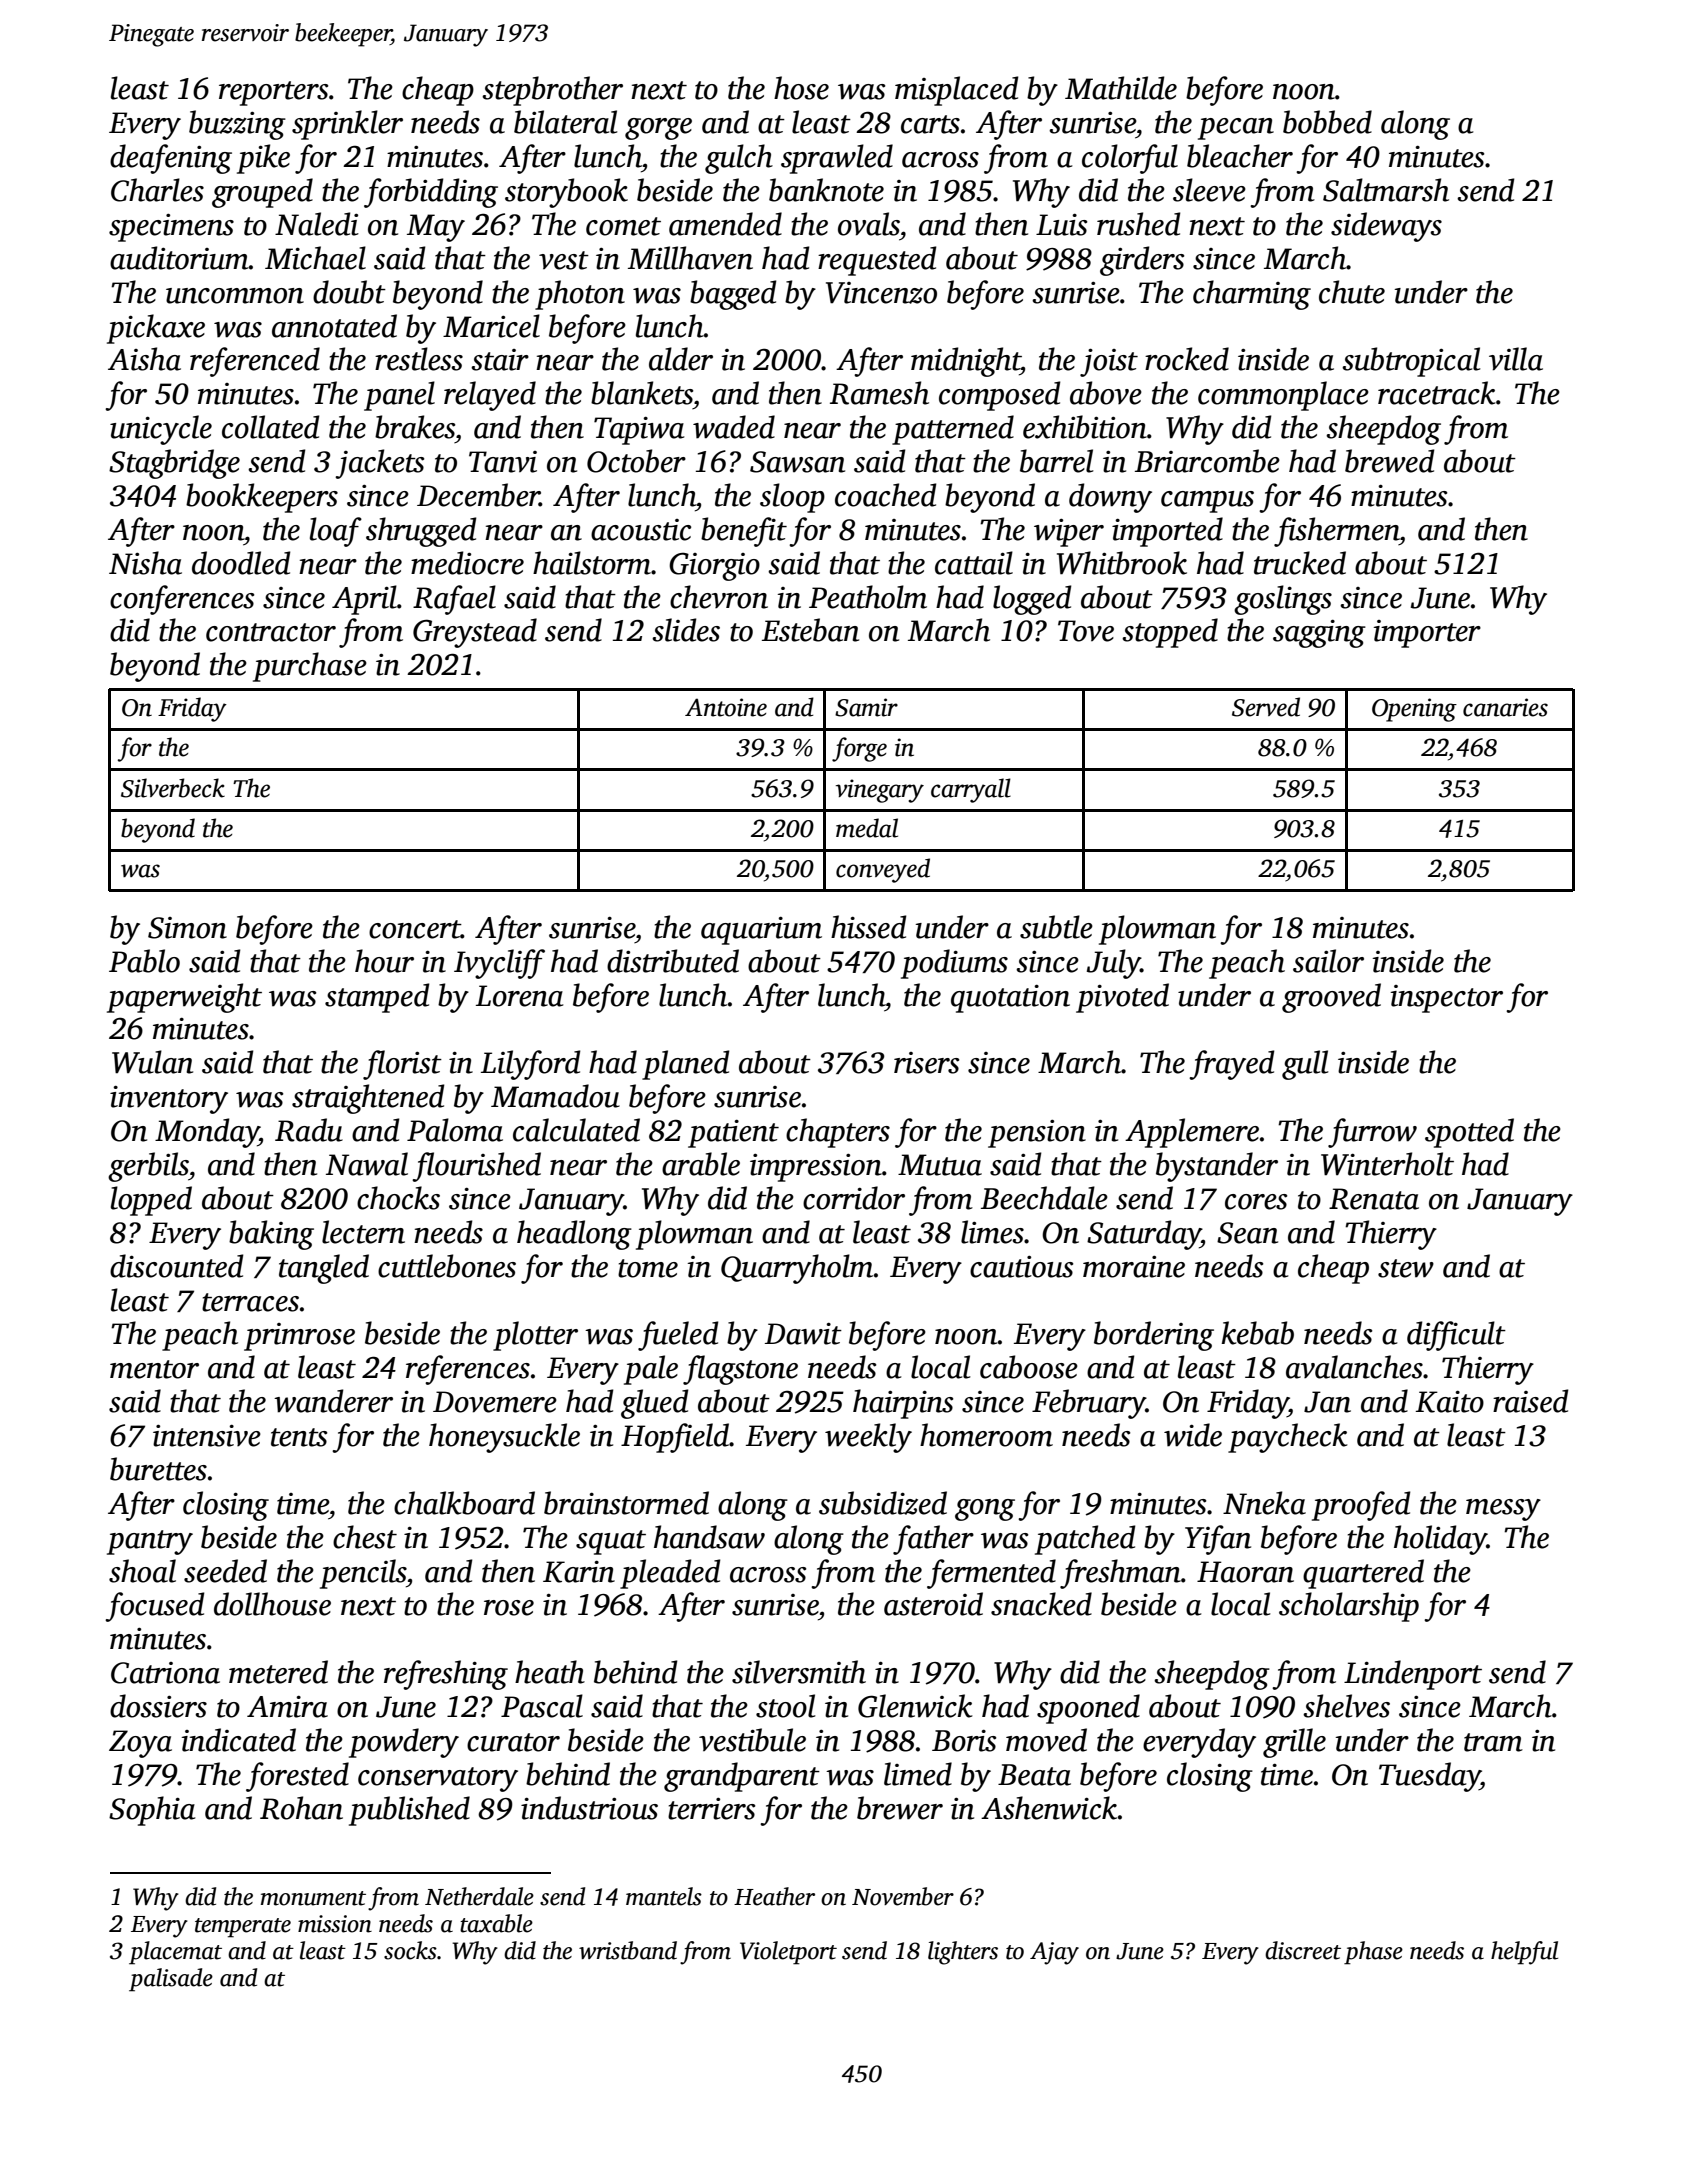  Describe the element at coordinates (174, 464) in the screenshot. I see `Stagbridge` at that location.
